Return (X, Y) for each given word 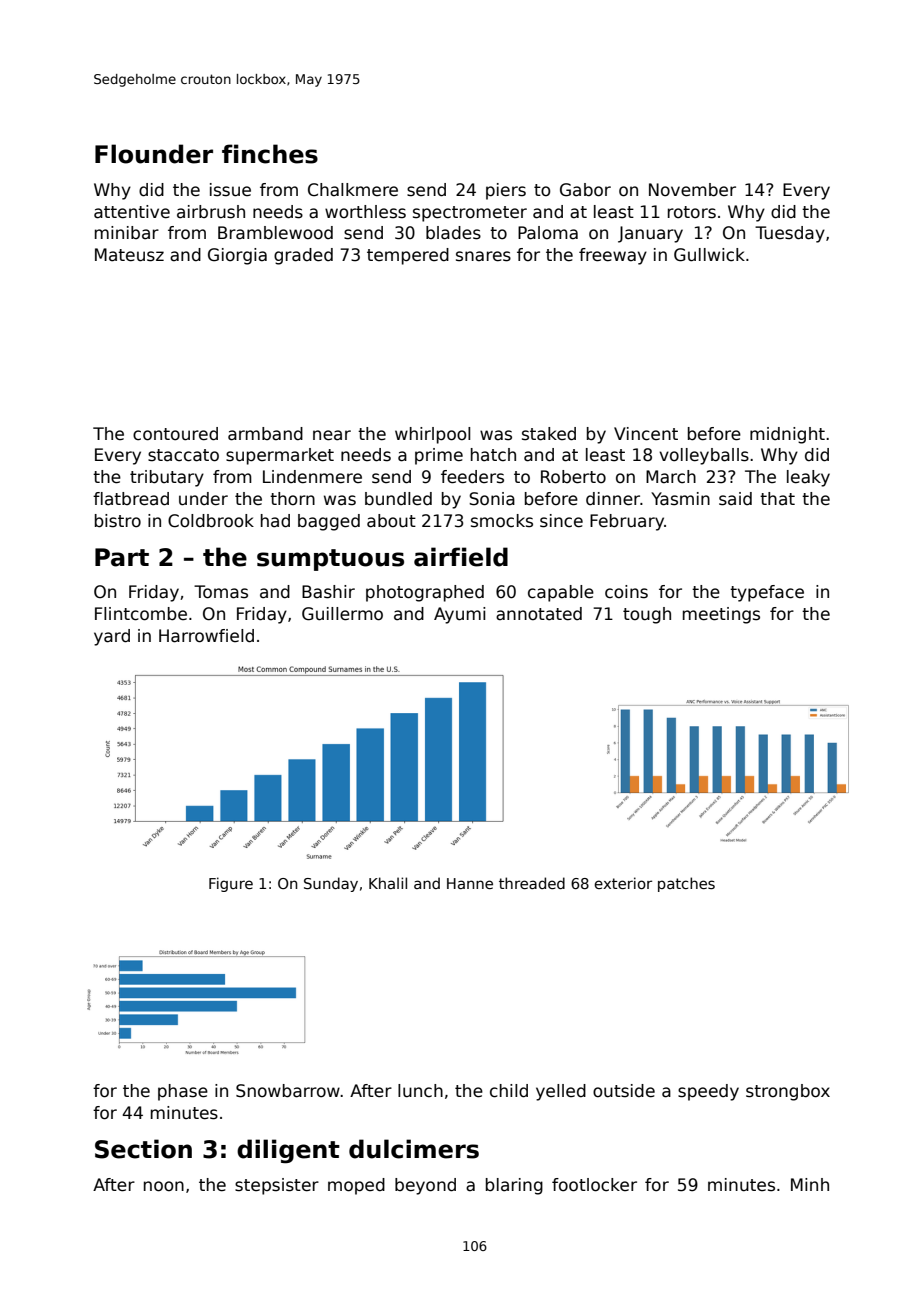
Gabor (585, 190)
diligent (288, 1151)
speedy (708, 1092)
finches (270, 154)
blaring (514, 1186)
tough (647, 615)
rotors (692, 212)
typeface (767, 593)
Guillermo (342, 614)
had (275, 521)
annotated (539, 614)
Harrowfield (206, 636)
